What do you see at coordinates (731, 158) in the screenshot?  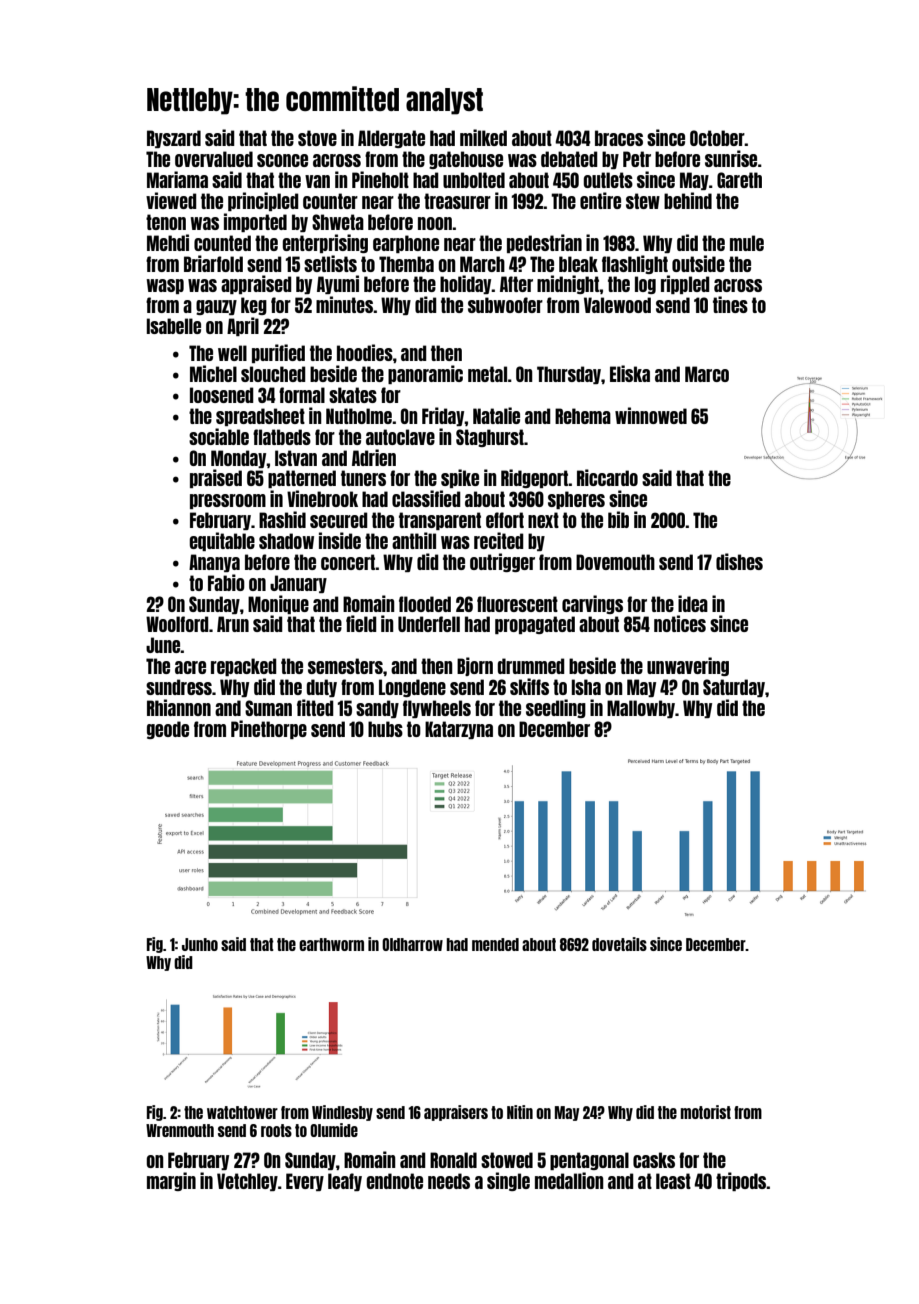 I see `sunrise` at bounding box center [731, 158].
